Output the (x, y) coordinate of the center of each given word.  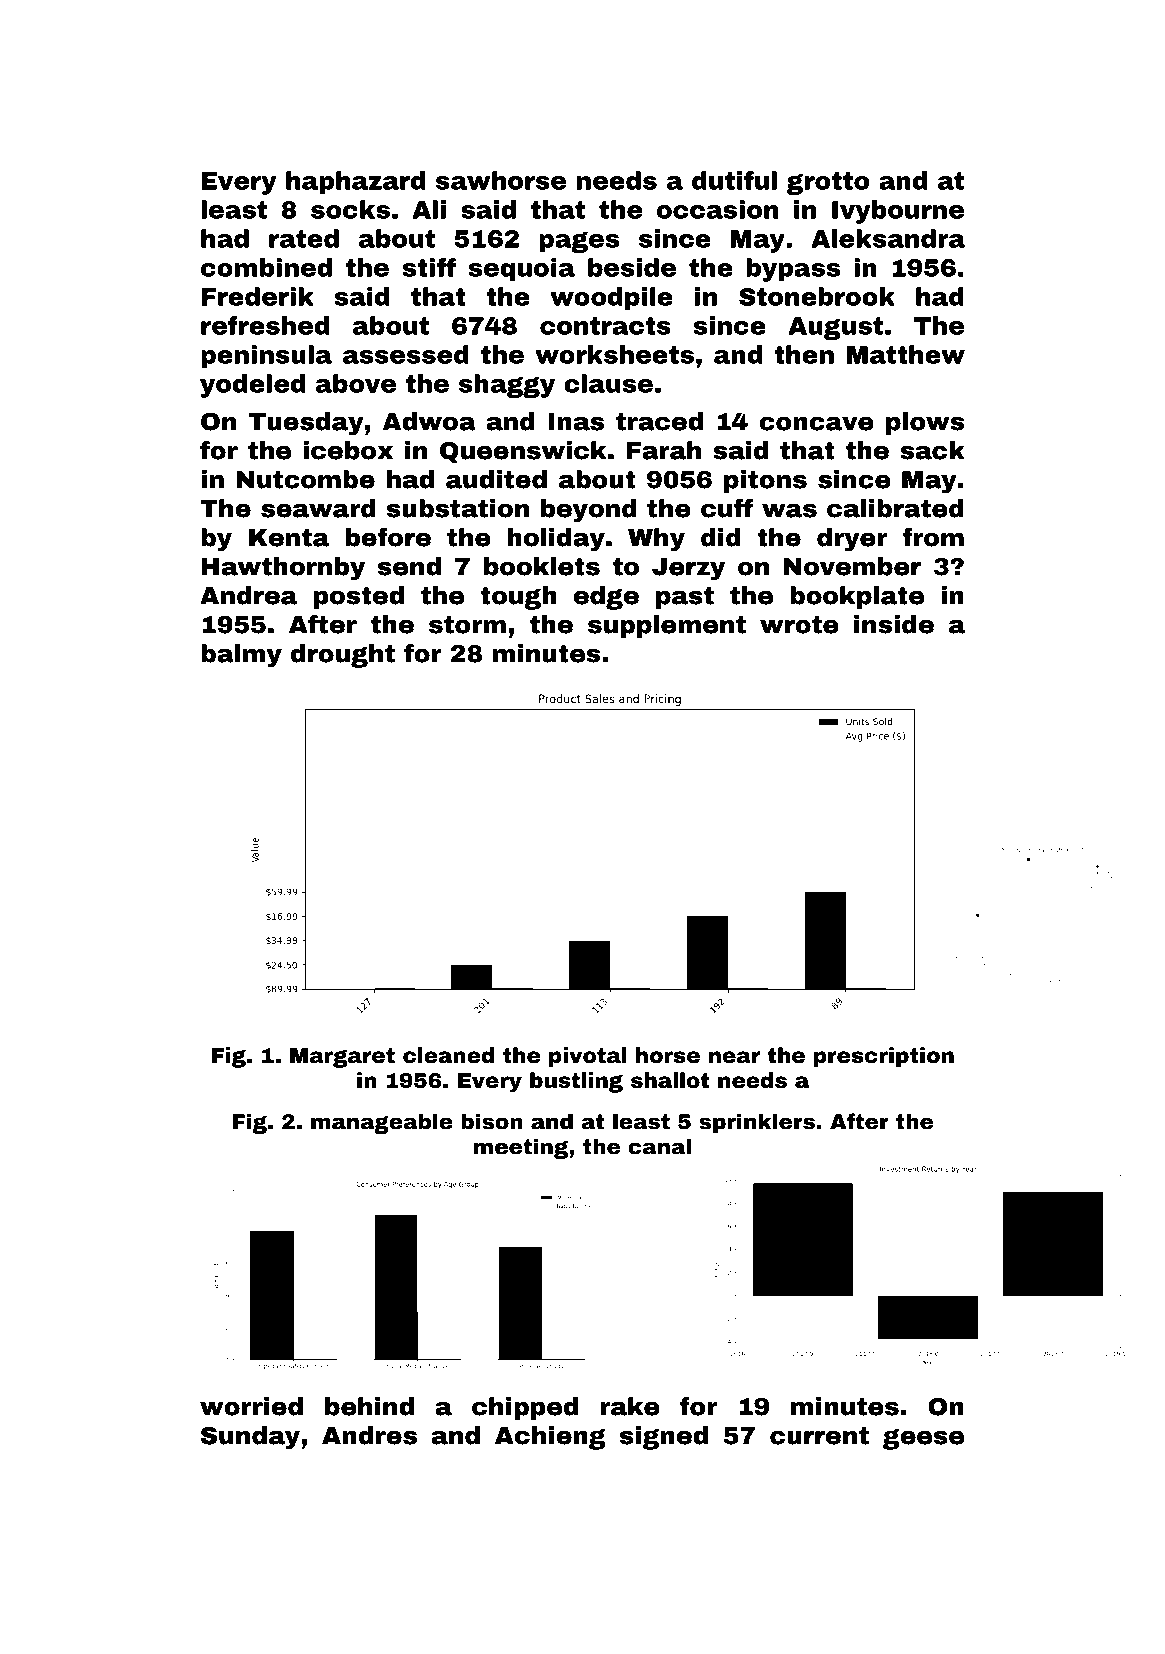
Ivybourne (898, 212)
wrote (799, 625)
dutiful (734, 180)
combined (266, 267)
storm (467, 625)
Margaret (342, 1058)
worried (251, 1406)
